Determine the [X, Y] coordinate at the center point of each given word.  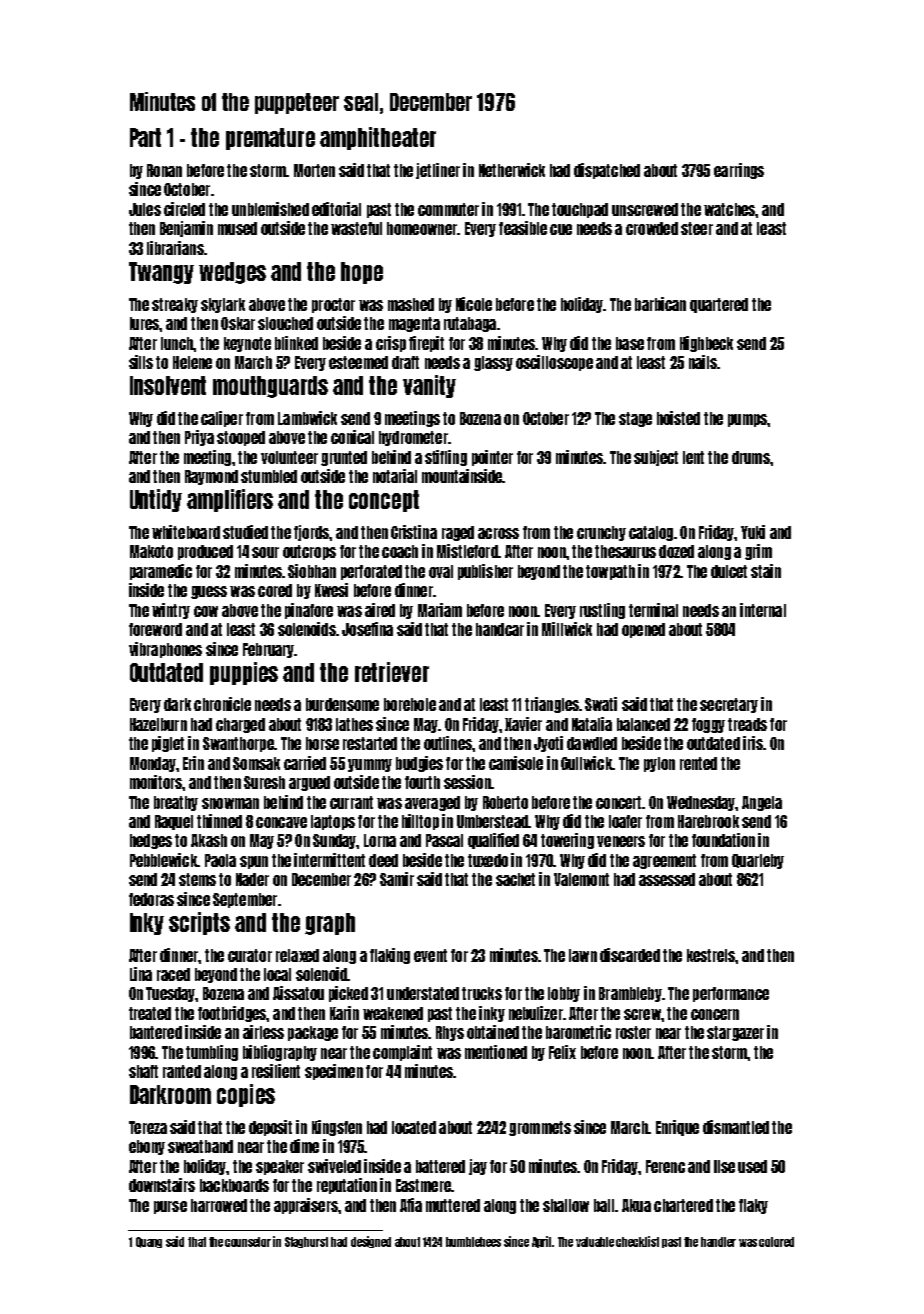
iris [753, 743]
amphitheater [378, 138]
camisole [516, 763]
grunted [344, 458]
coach [400, 551]
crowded [652, 228]
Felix [562, 1052]
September [245, 900]
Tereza [148, 1127]
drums [751, 457]
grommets [540, 1128]
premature [270, 139]
